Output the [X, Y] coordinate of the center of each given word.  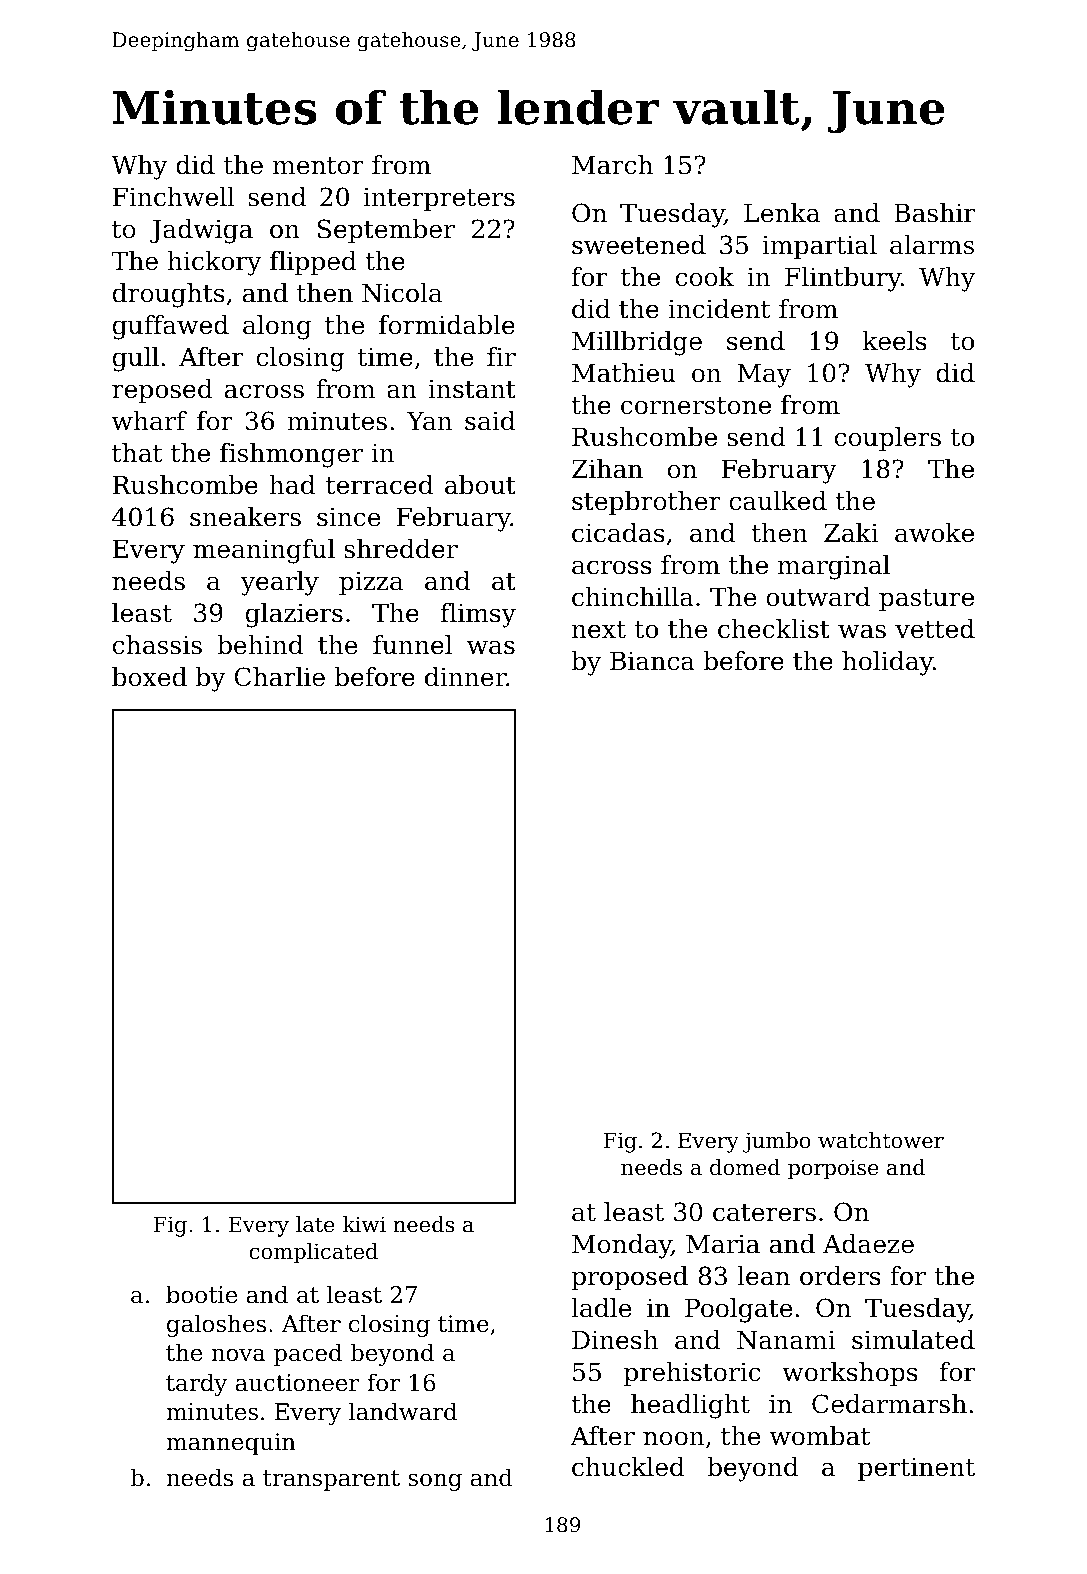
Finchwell [174, 197]
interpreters [439, 199]
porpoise [833, 1169]
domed [745, 1167]
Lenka [782, 213]
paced [308, 1354]
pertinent [916, 1469]
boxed [149, 677]
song [435, 1482]
